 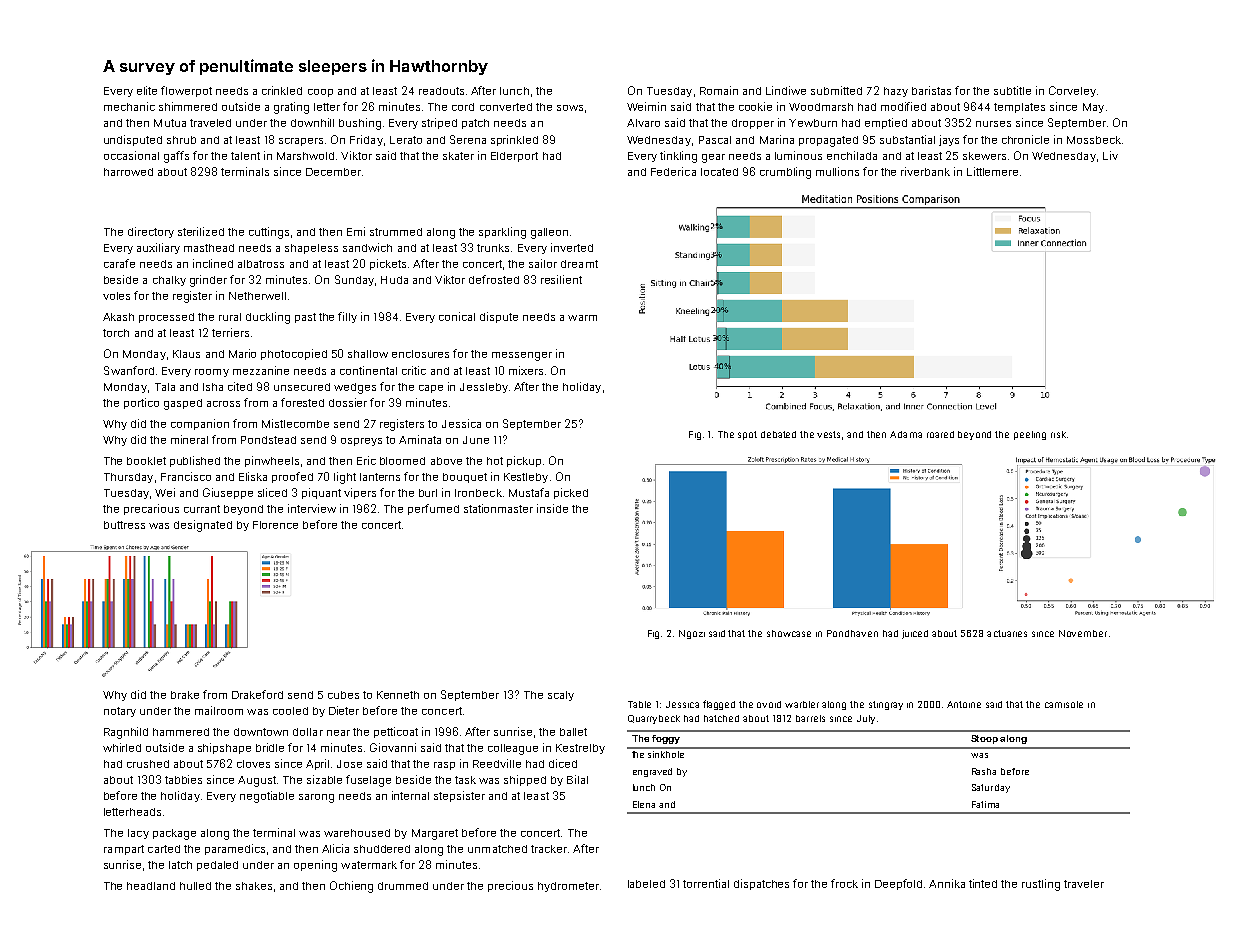 What do you see at coordinates (275, 525) in the screenshot?
I see `Florence` at bounding box center [275, 525].
